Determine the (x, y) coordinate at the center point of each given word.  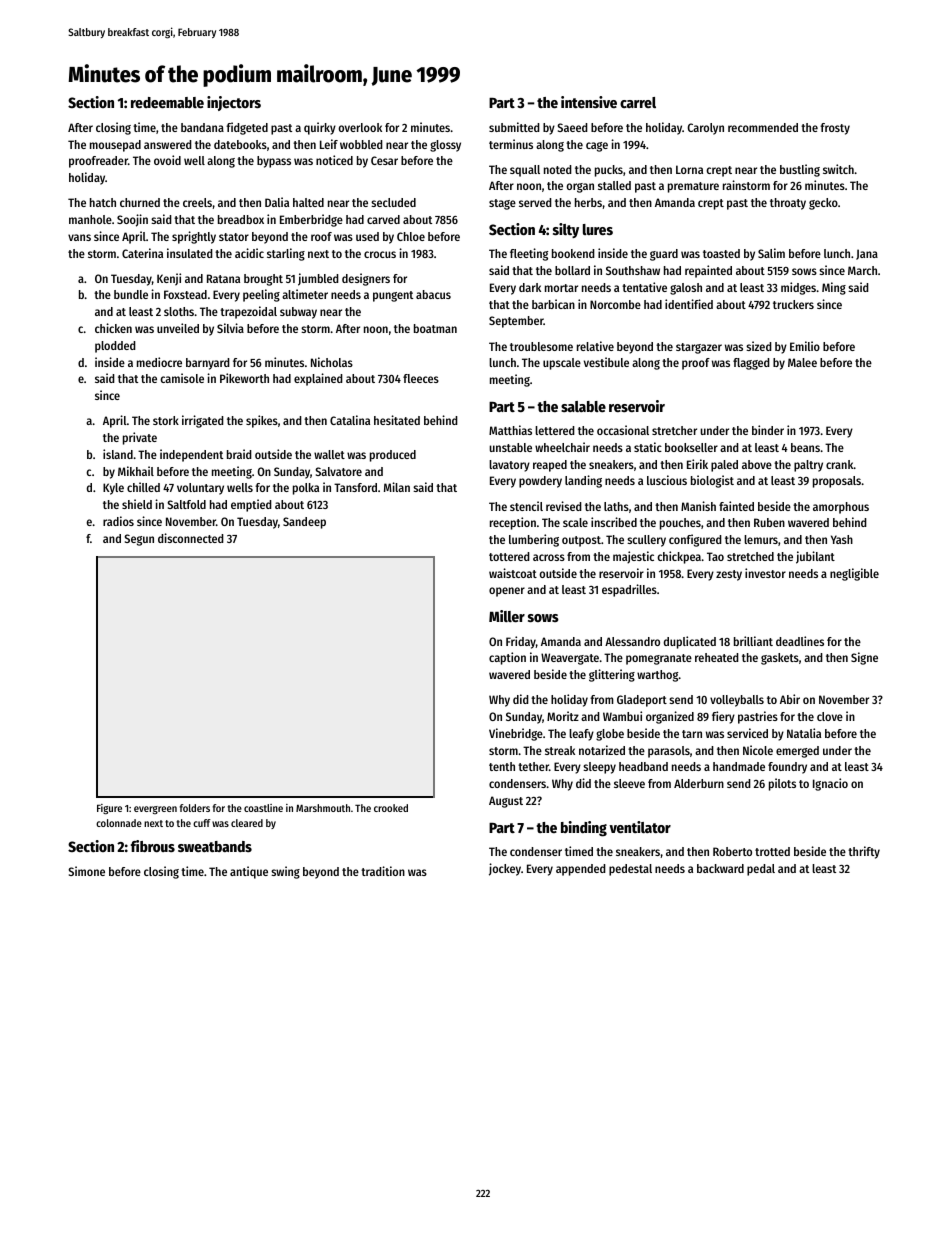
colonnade (119, 823)
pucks (609, 171)
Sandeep (304, 523)
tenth (502, 766)
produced (393, 456)
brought (263, 280)
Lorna (689, 169)
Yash (842, 539)
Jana (867, 254)
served (535, 202)
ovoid (167, 160)
